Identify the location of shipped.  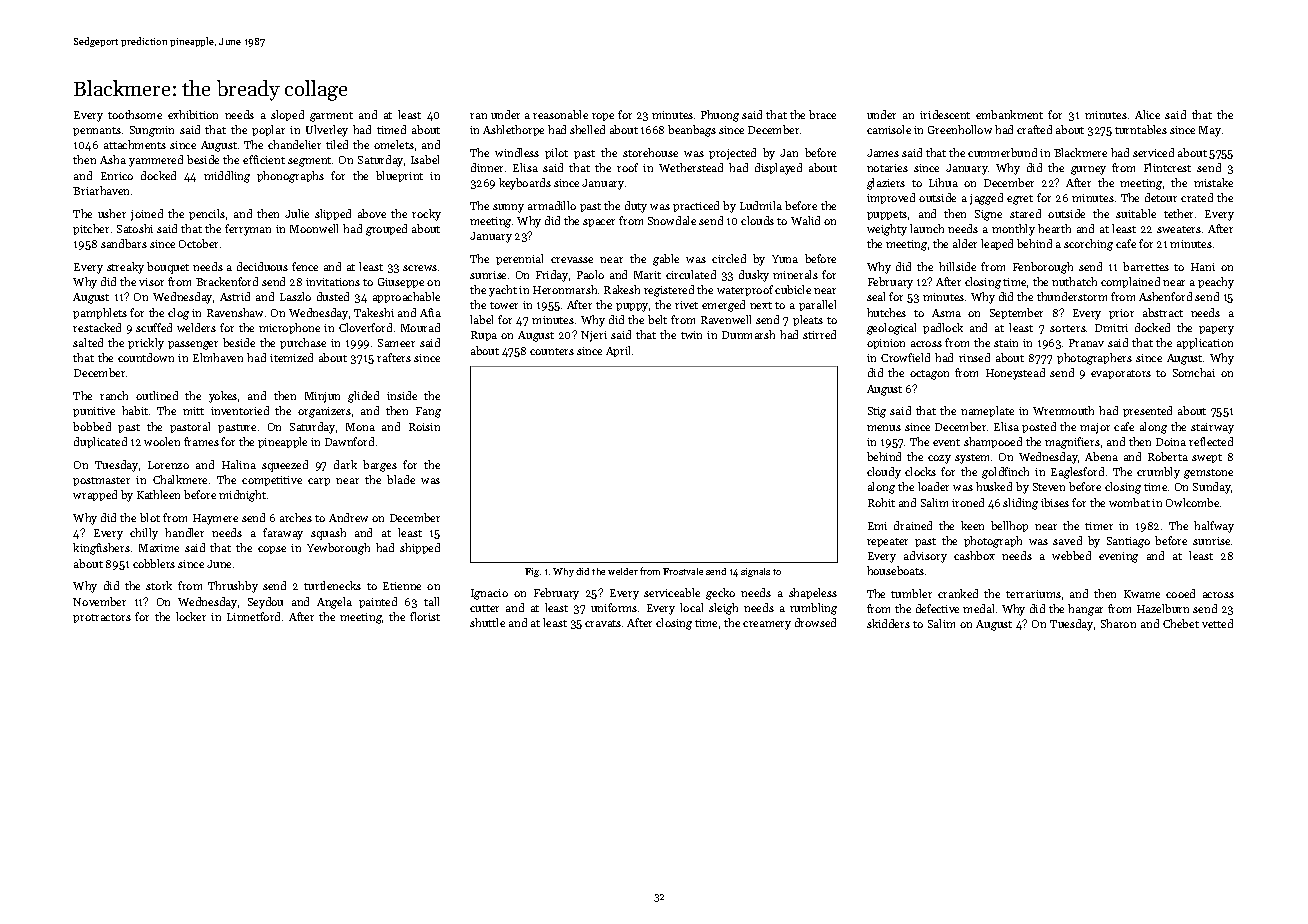
(420, 548).
